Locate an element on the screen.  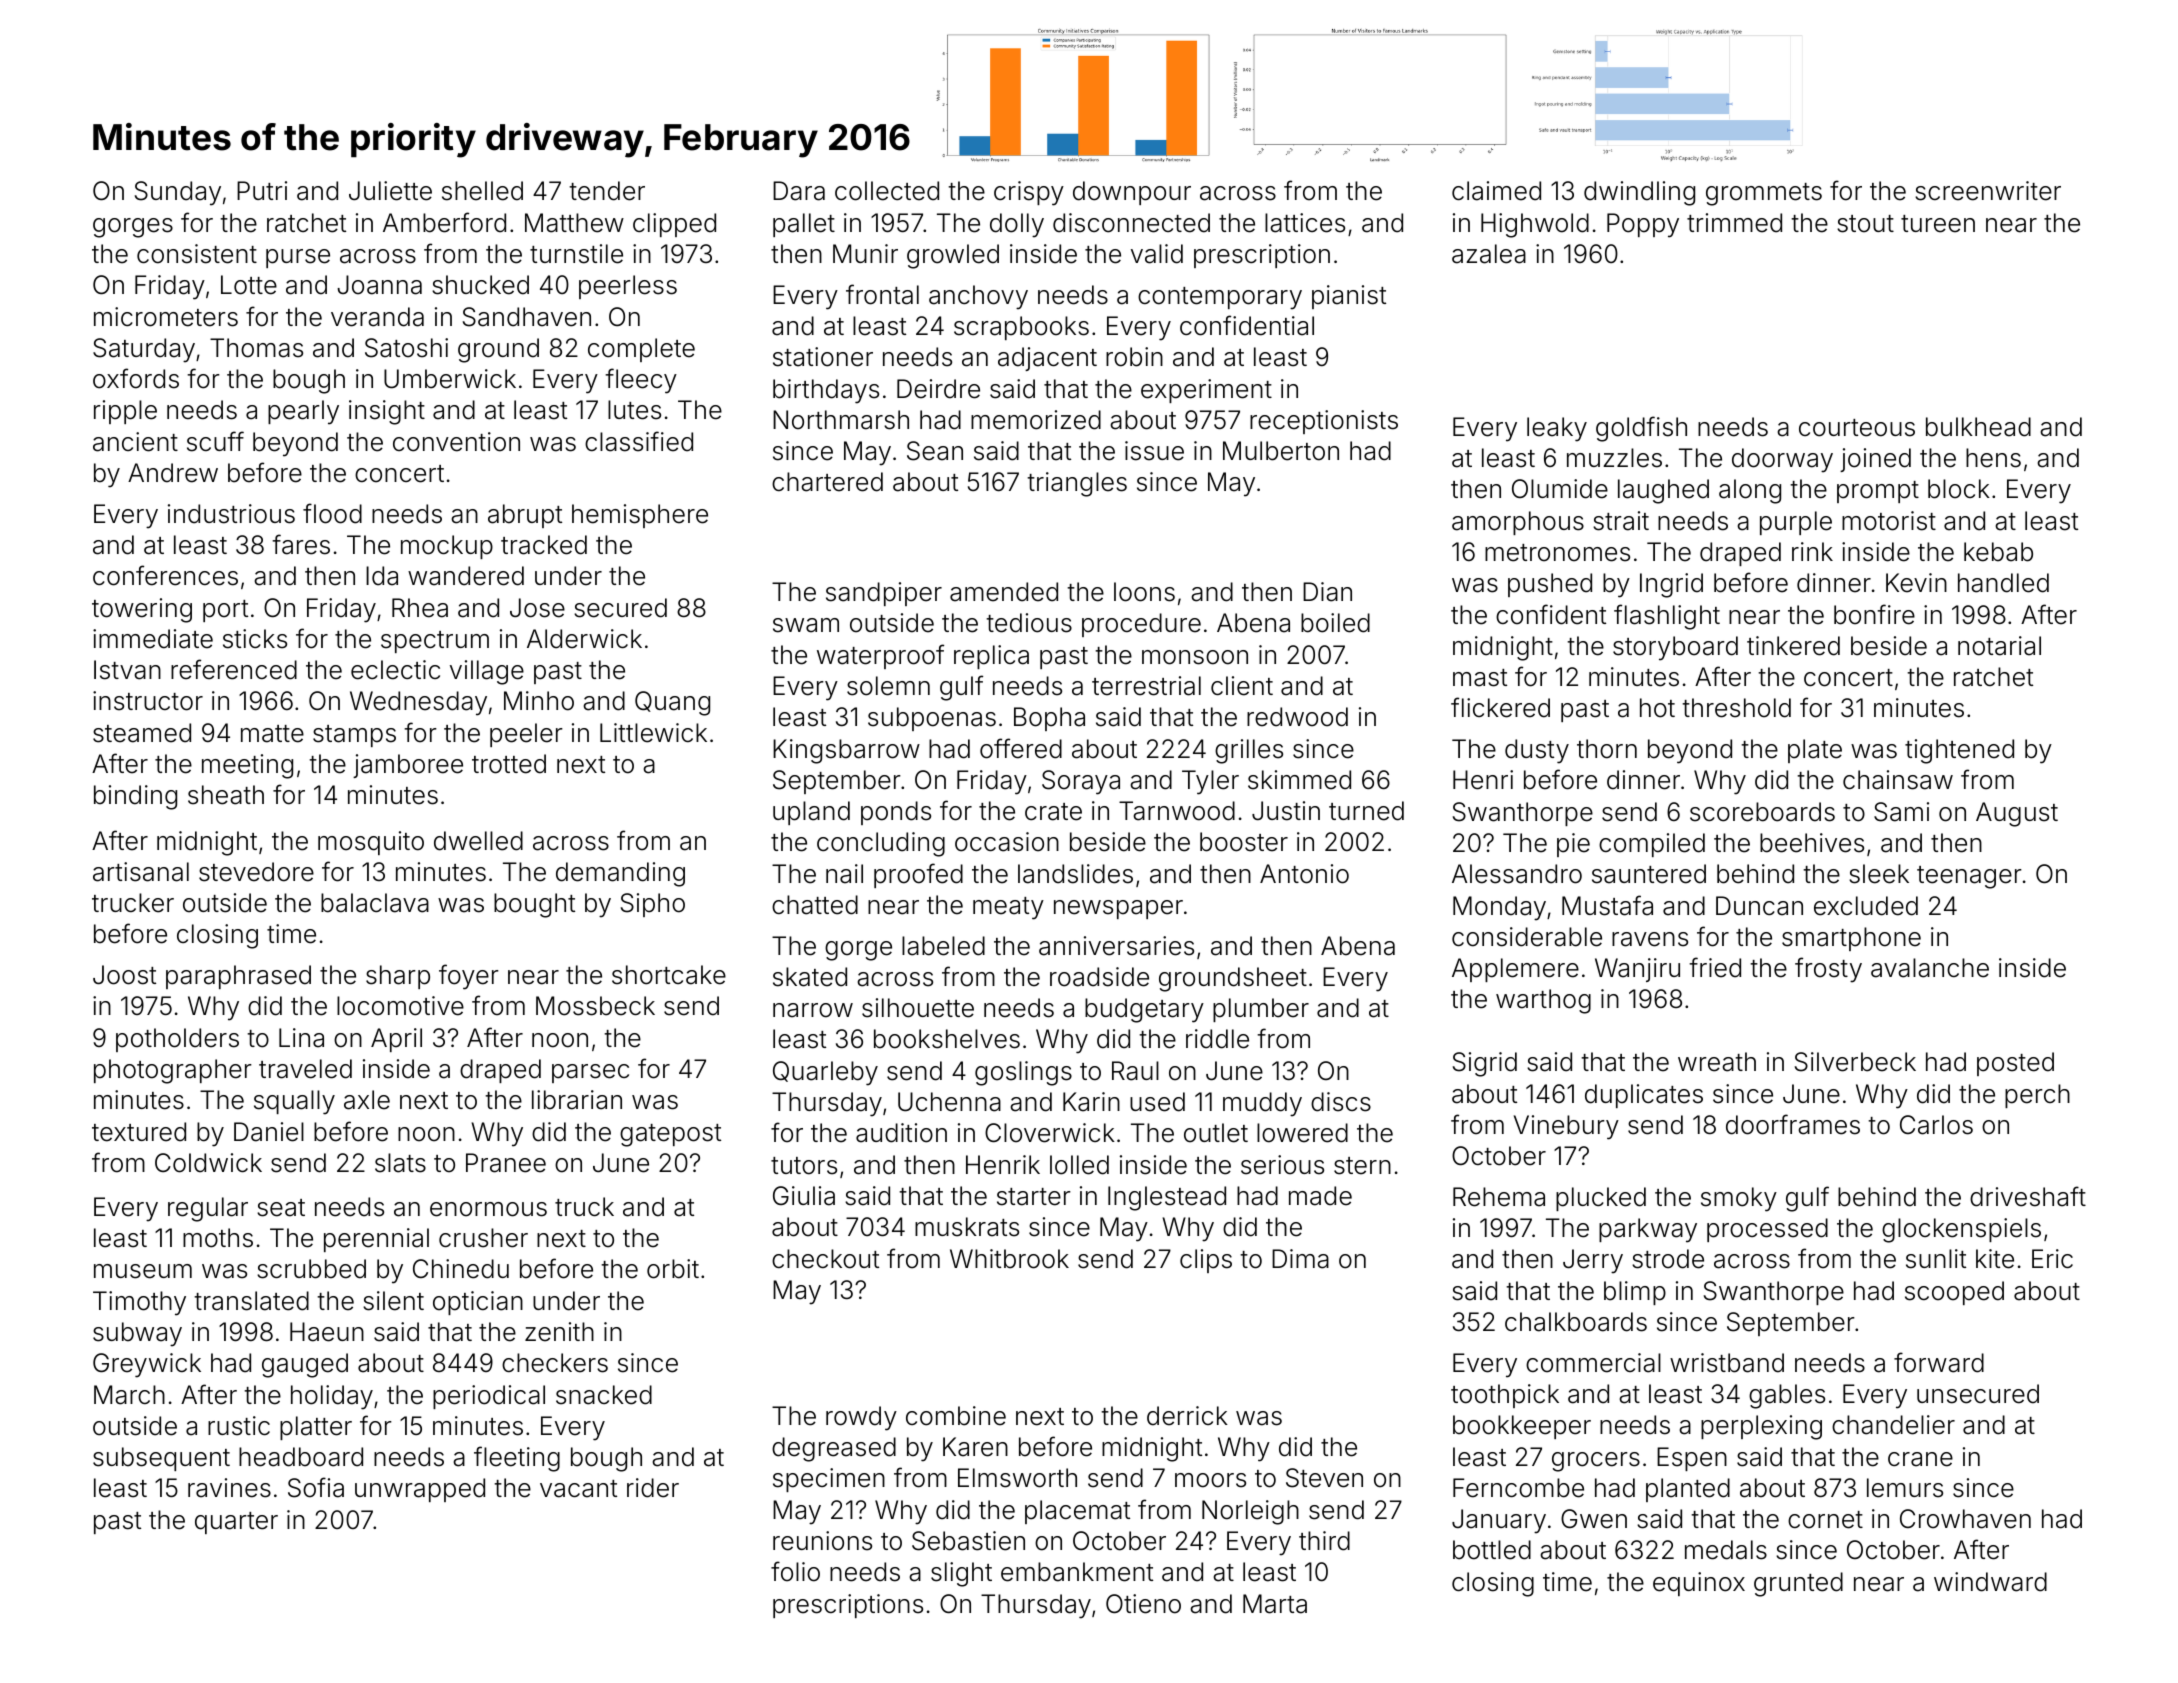
crispy is located at coordinates (1029, 193).
